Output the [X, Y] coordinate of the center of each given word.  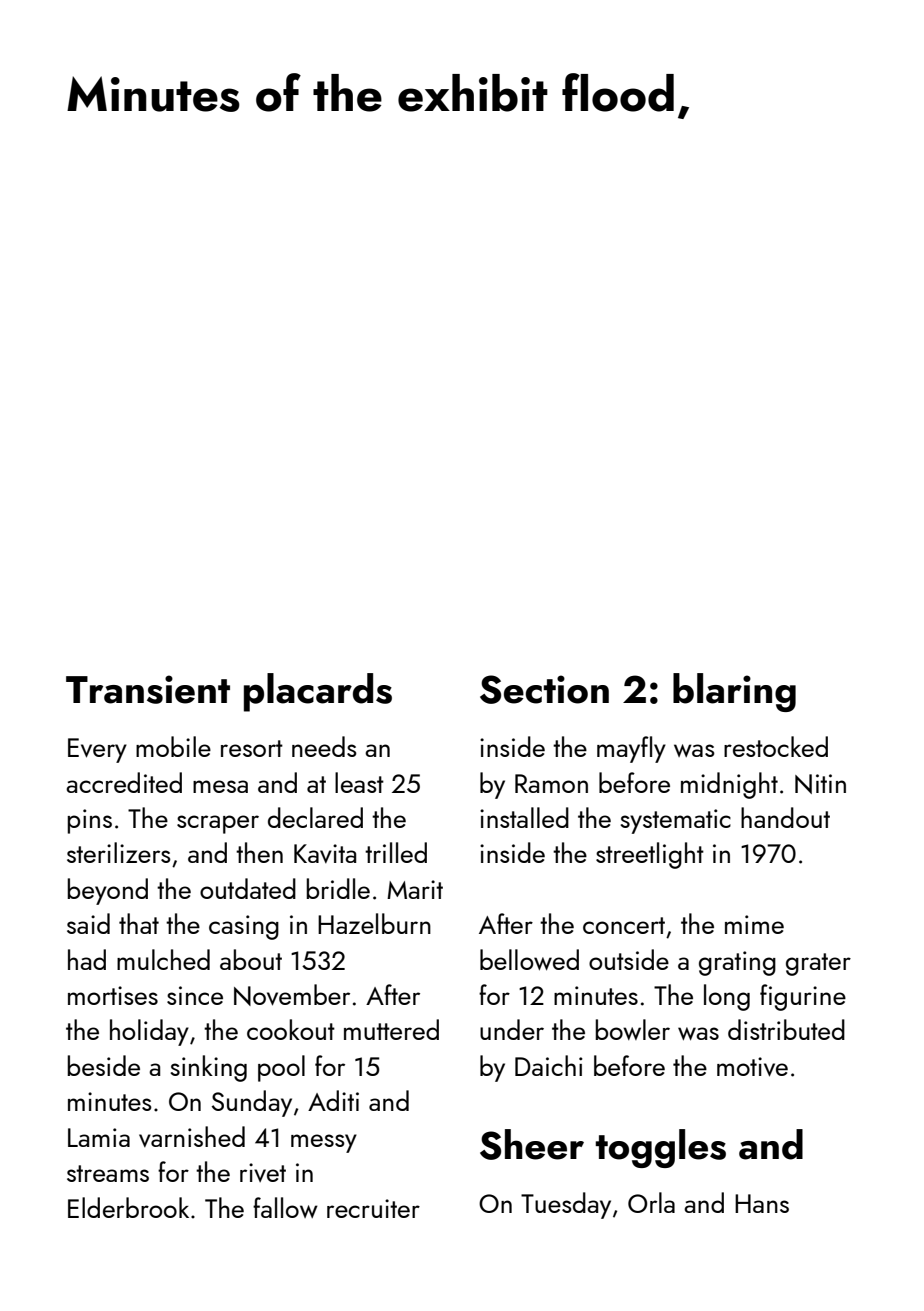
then [259, 852]
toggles [661, 1148]
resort [252, 748]
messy [324, 1143]
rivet [263, 1172]
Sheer [532, 1144]
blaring [734, 692]
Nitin [820, 784]
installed [524, 817]
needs [324, 746]
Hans [762, 1203]
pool [281, 1068]
